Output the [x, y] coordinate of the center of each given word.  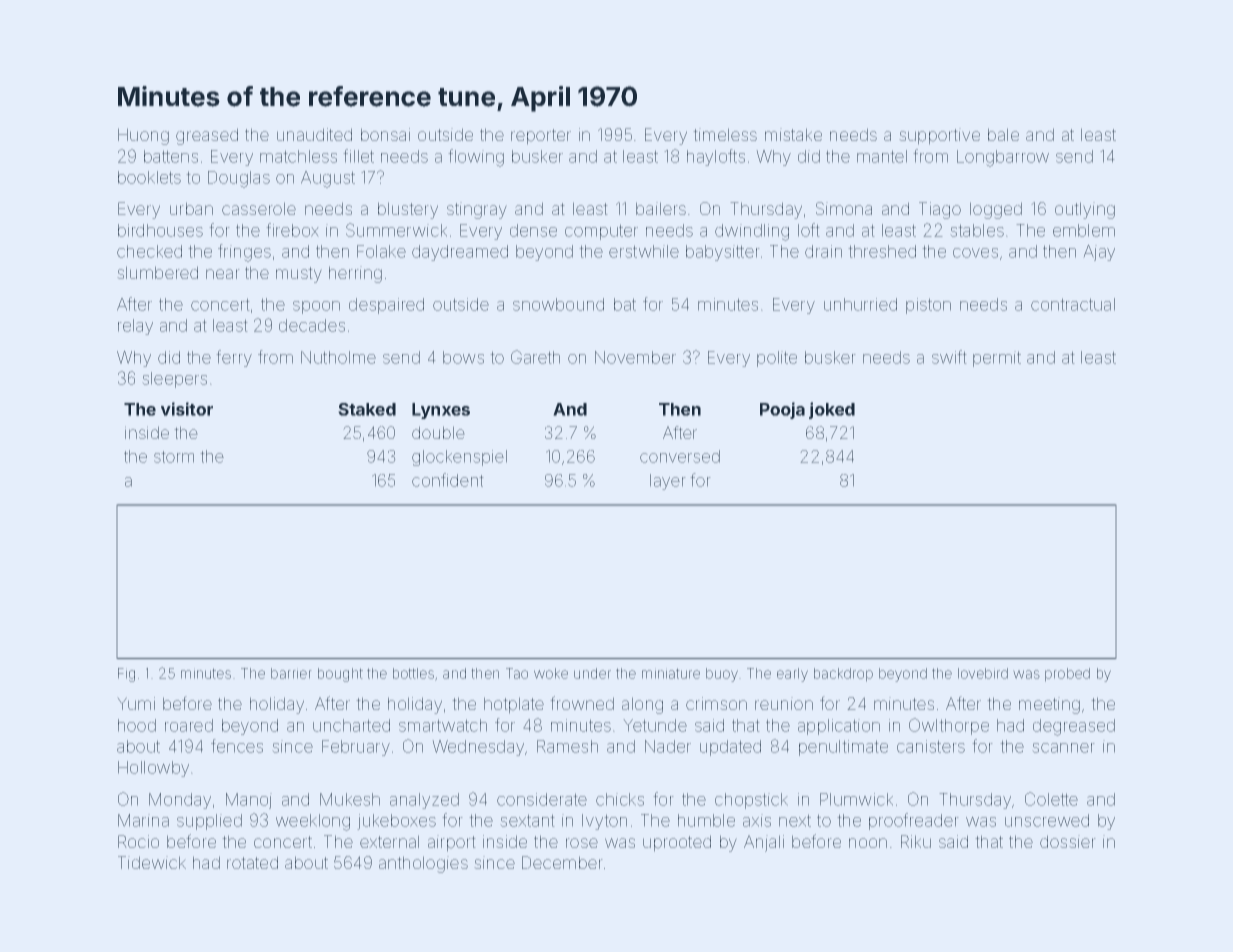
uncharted [351, 725]
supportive [939, 136]
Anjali [764, 843]
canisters [931, 746]
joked [832, 410]
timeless [725, 134]
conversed [680, 456]
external [389, 841]
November [635, 357]
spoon [316, 307]
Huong [143, 136]
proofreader [914, 821]
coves [975, 253]
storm [174, 457]
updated [730, 748]
